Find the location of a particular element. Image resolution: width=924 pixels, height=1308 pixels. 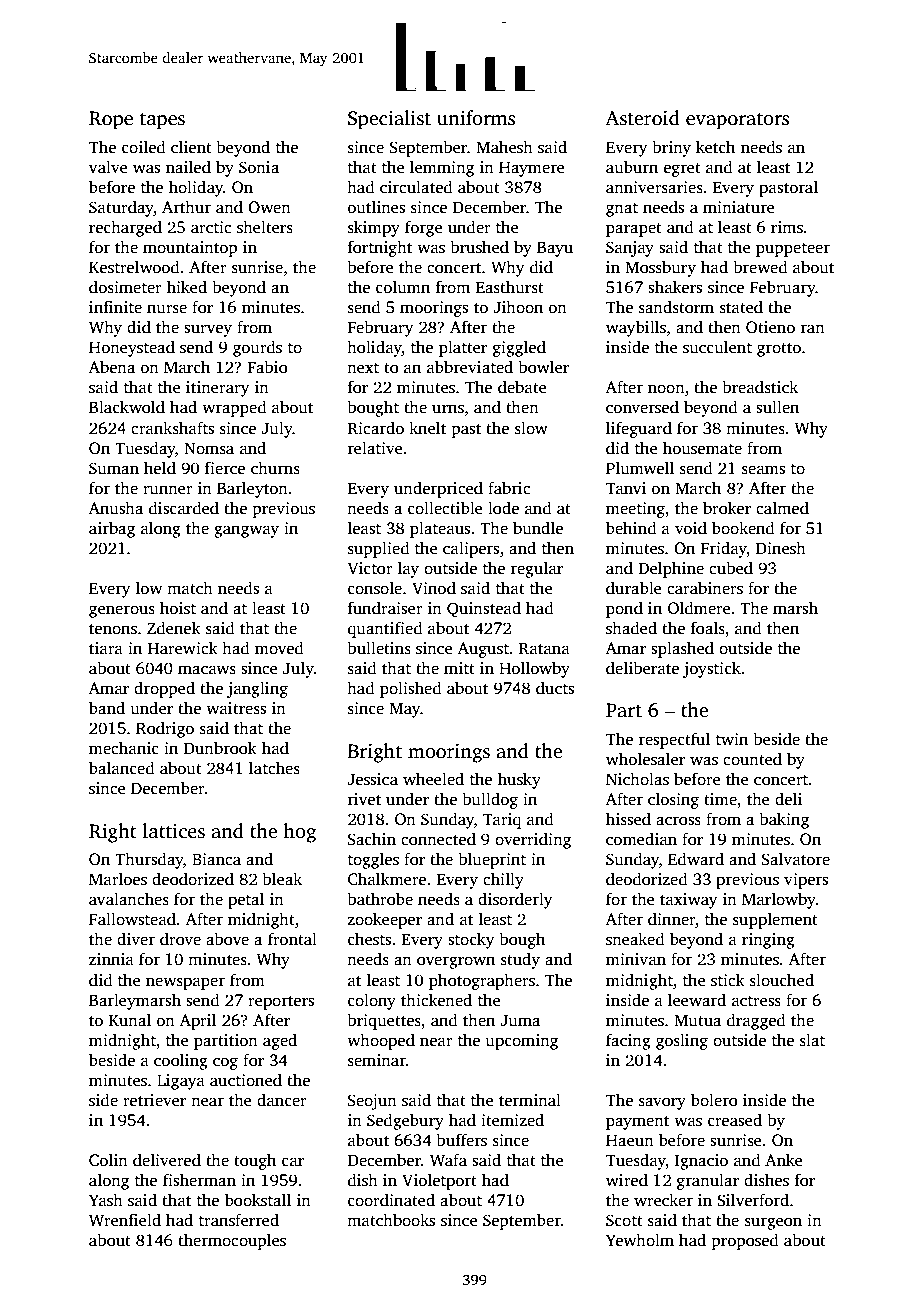

lattices is located at coordinates (174, 831).
